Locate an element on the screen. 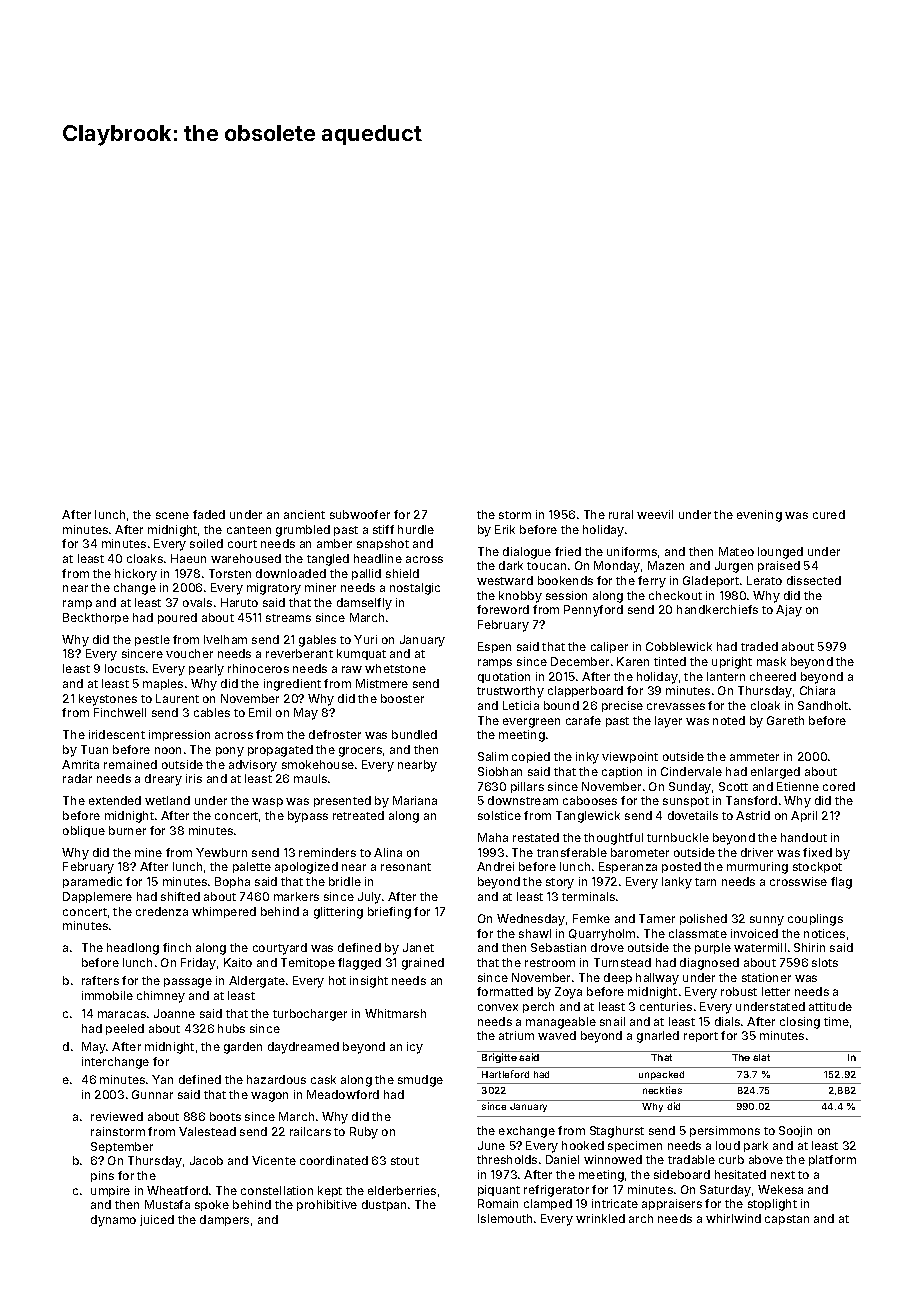  Islemouth is located at coordinates (505, 1218).
